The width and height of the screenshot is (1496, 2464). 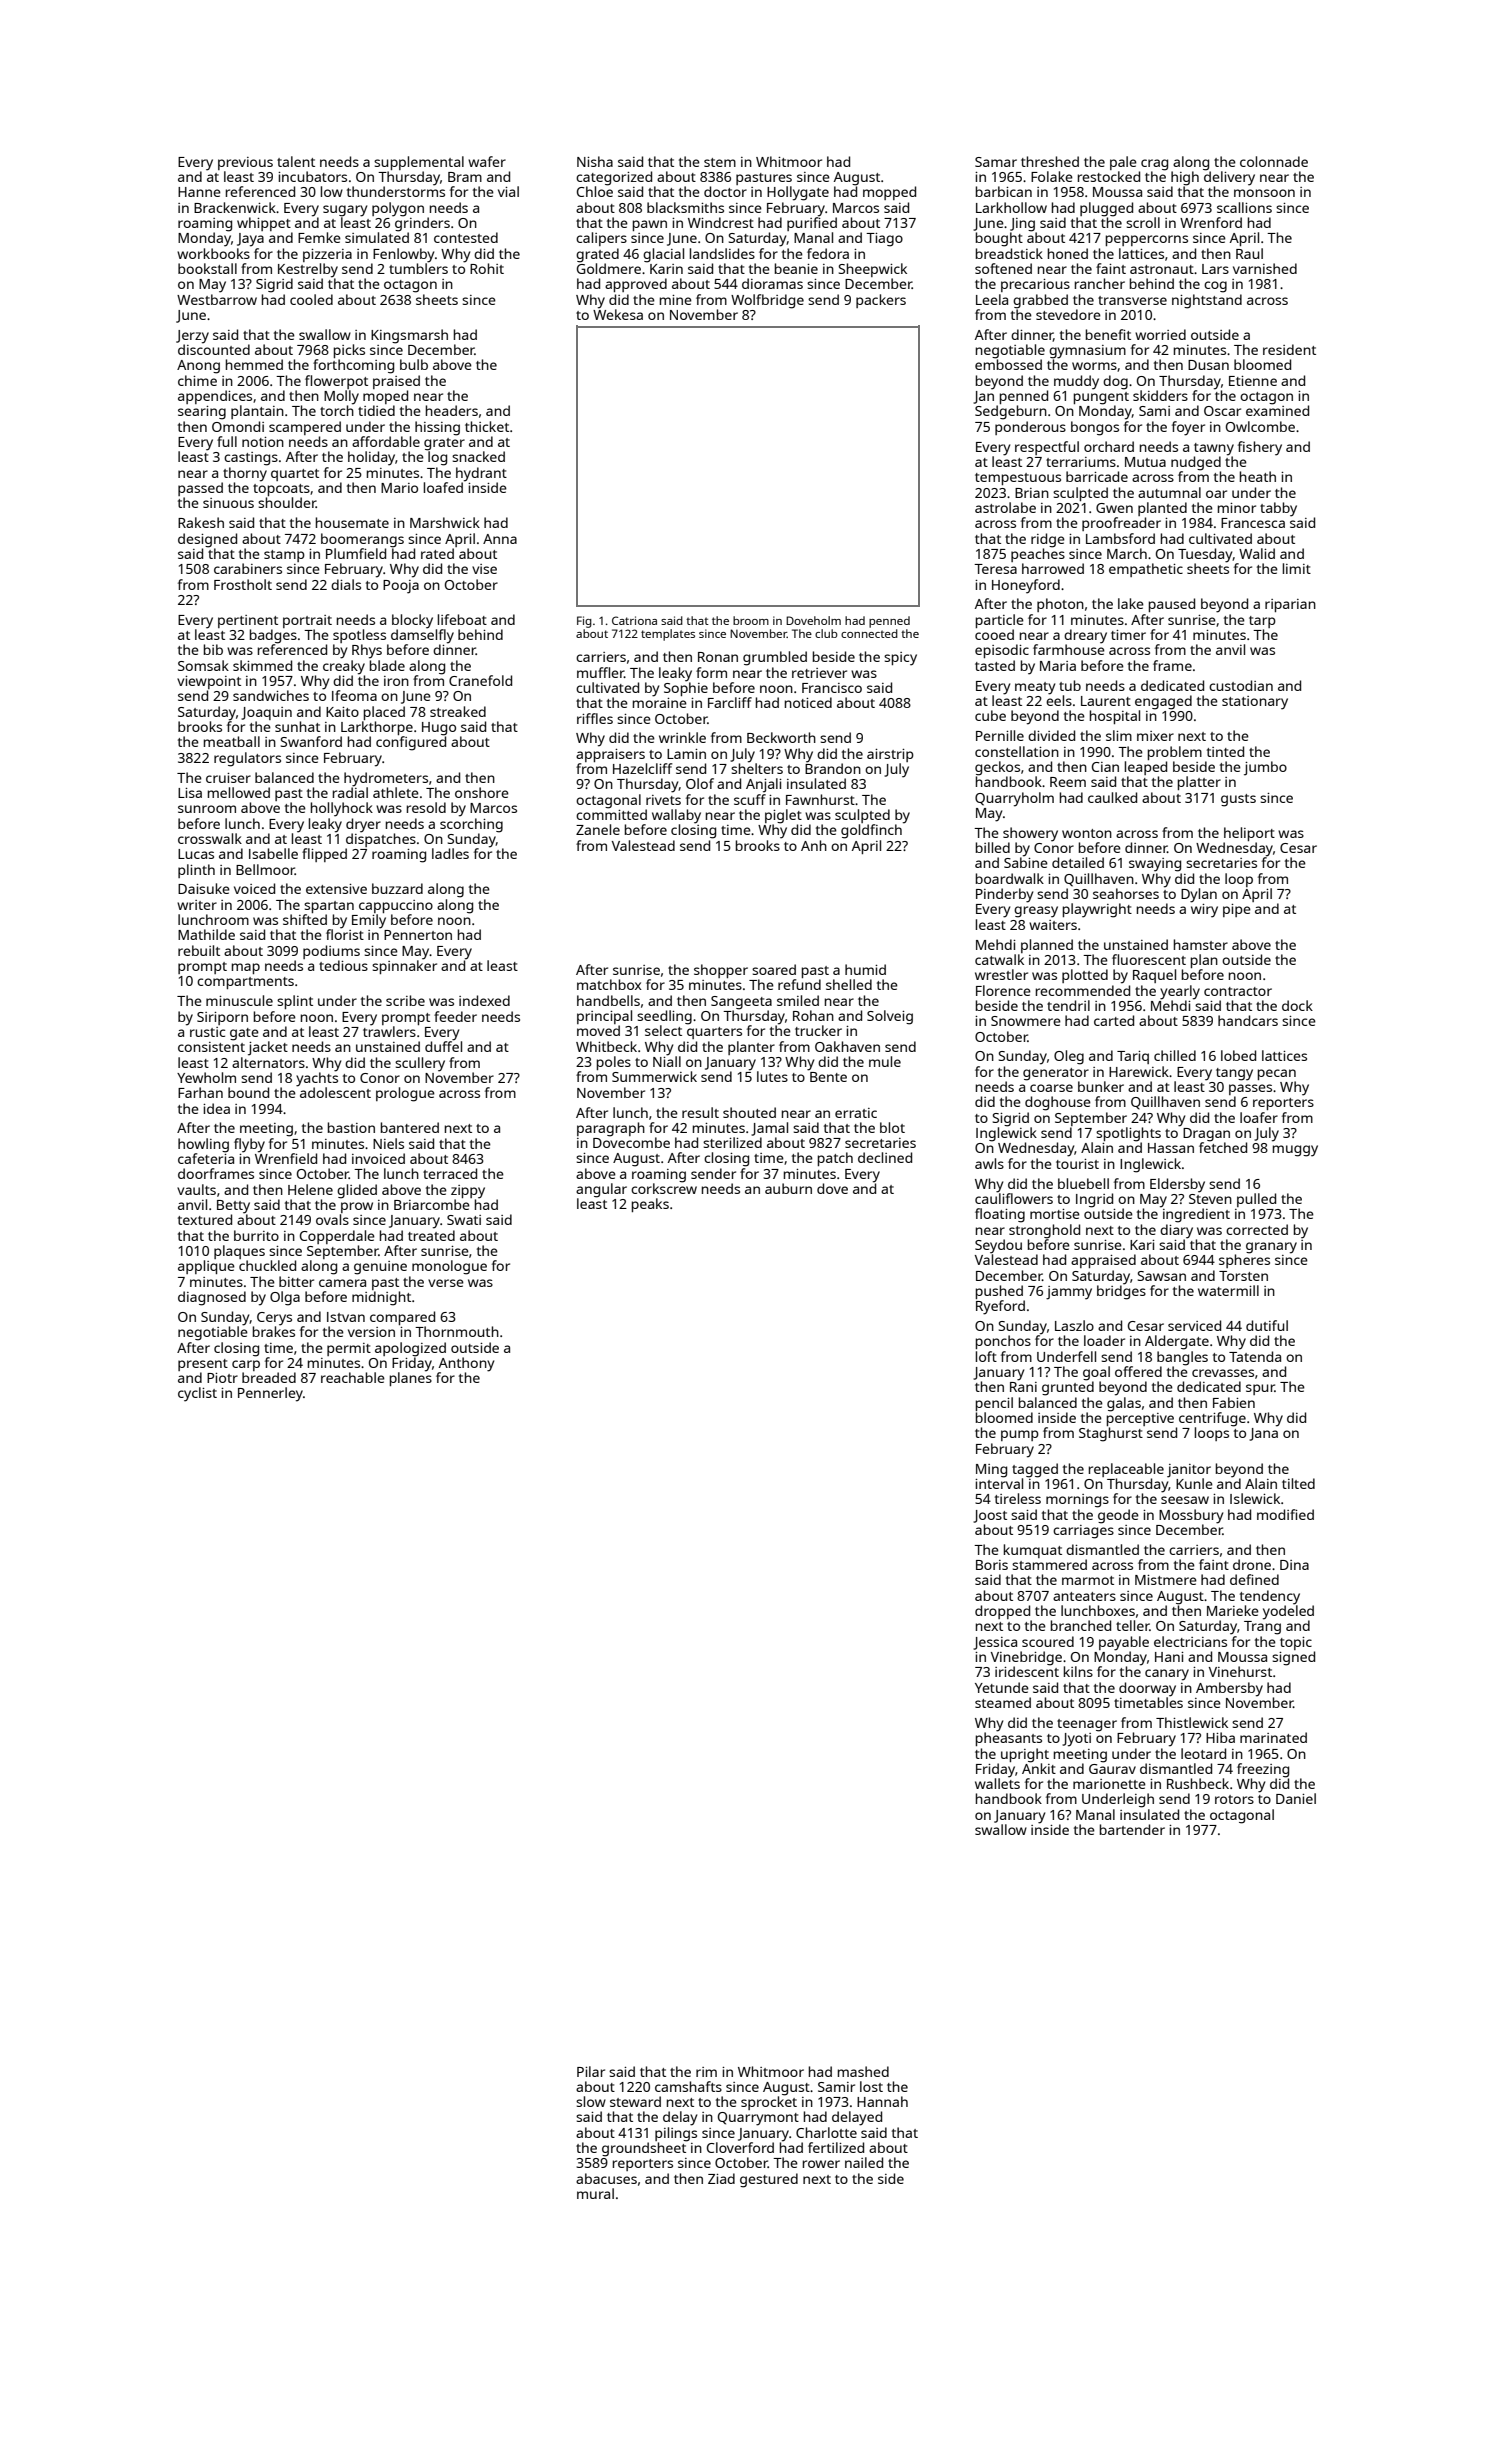 What do you see at coordinates (634, 620) in the screenshot?
I see `Catriona` at bounding box center [634, 620].
